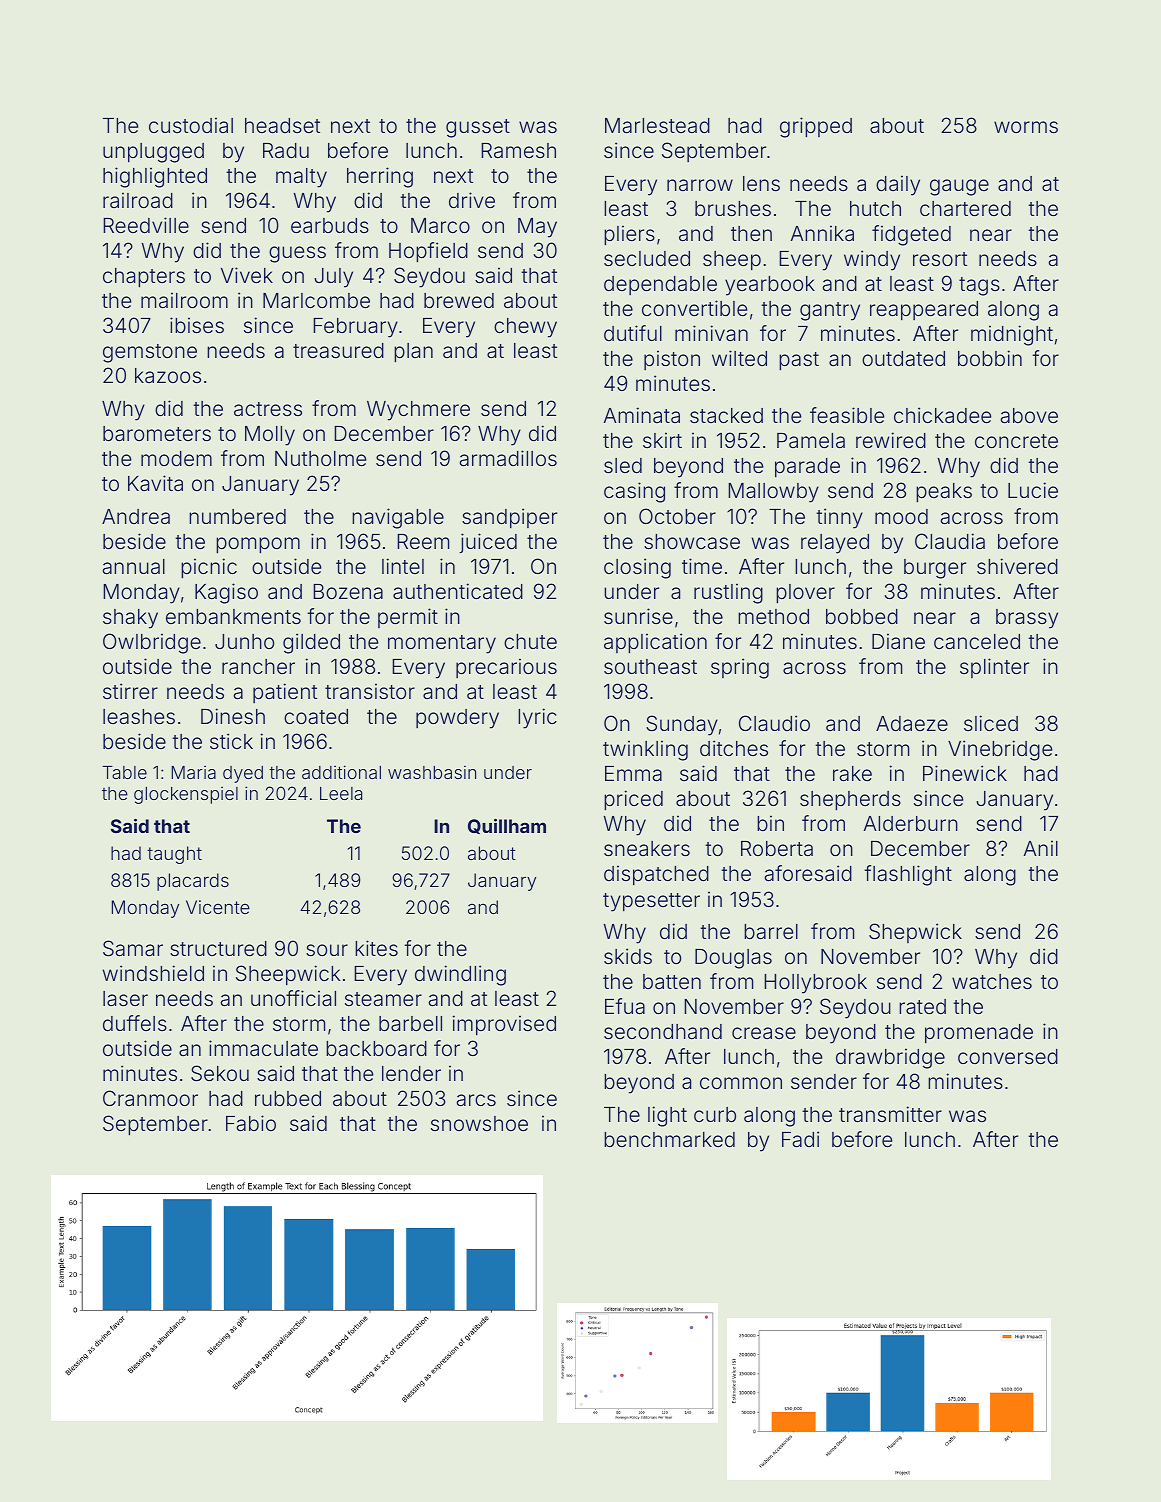 The height and width of the screenshot is (1502, 1161). I want to click on worms, so click(1026, 127).
